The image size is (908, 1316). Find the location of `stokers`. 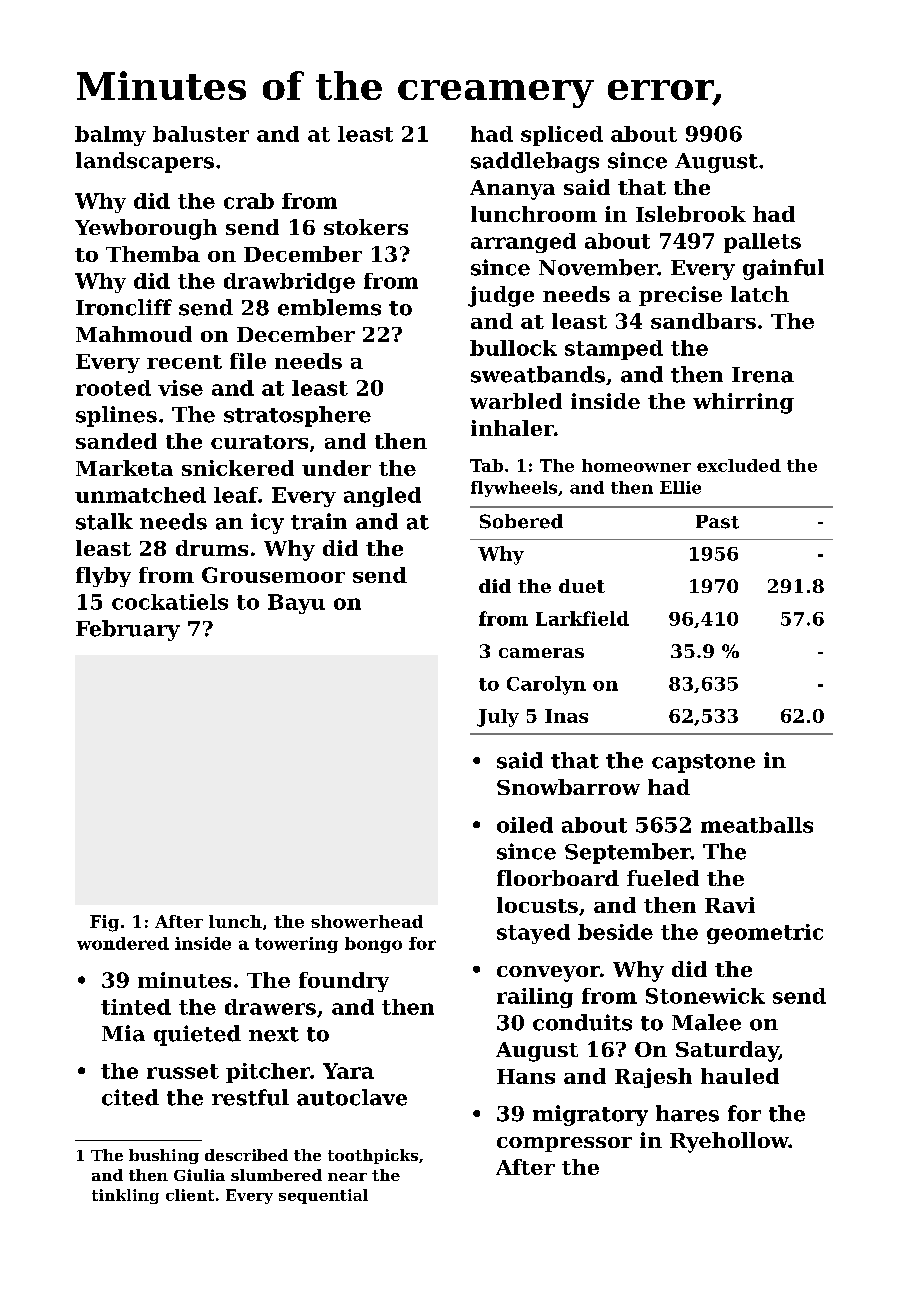

stokers is located at coordinates (366, 227).
